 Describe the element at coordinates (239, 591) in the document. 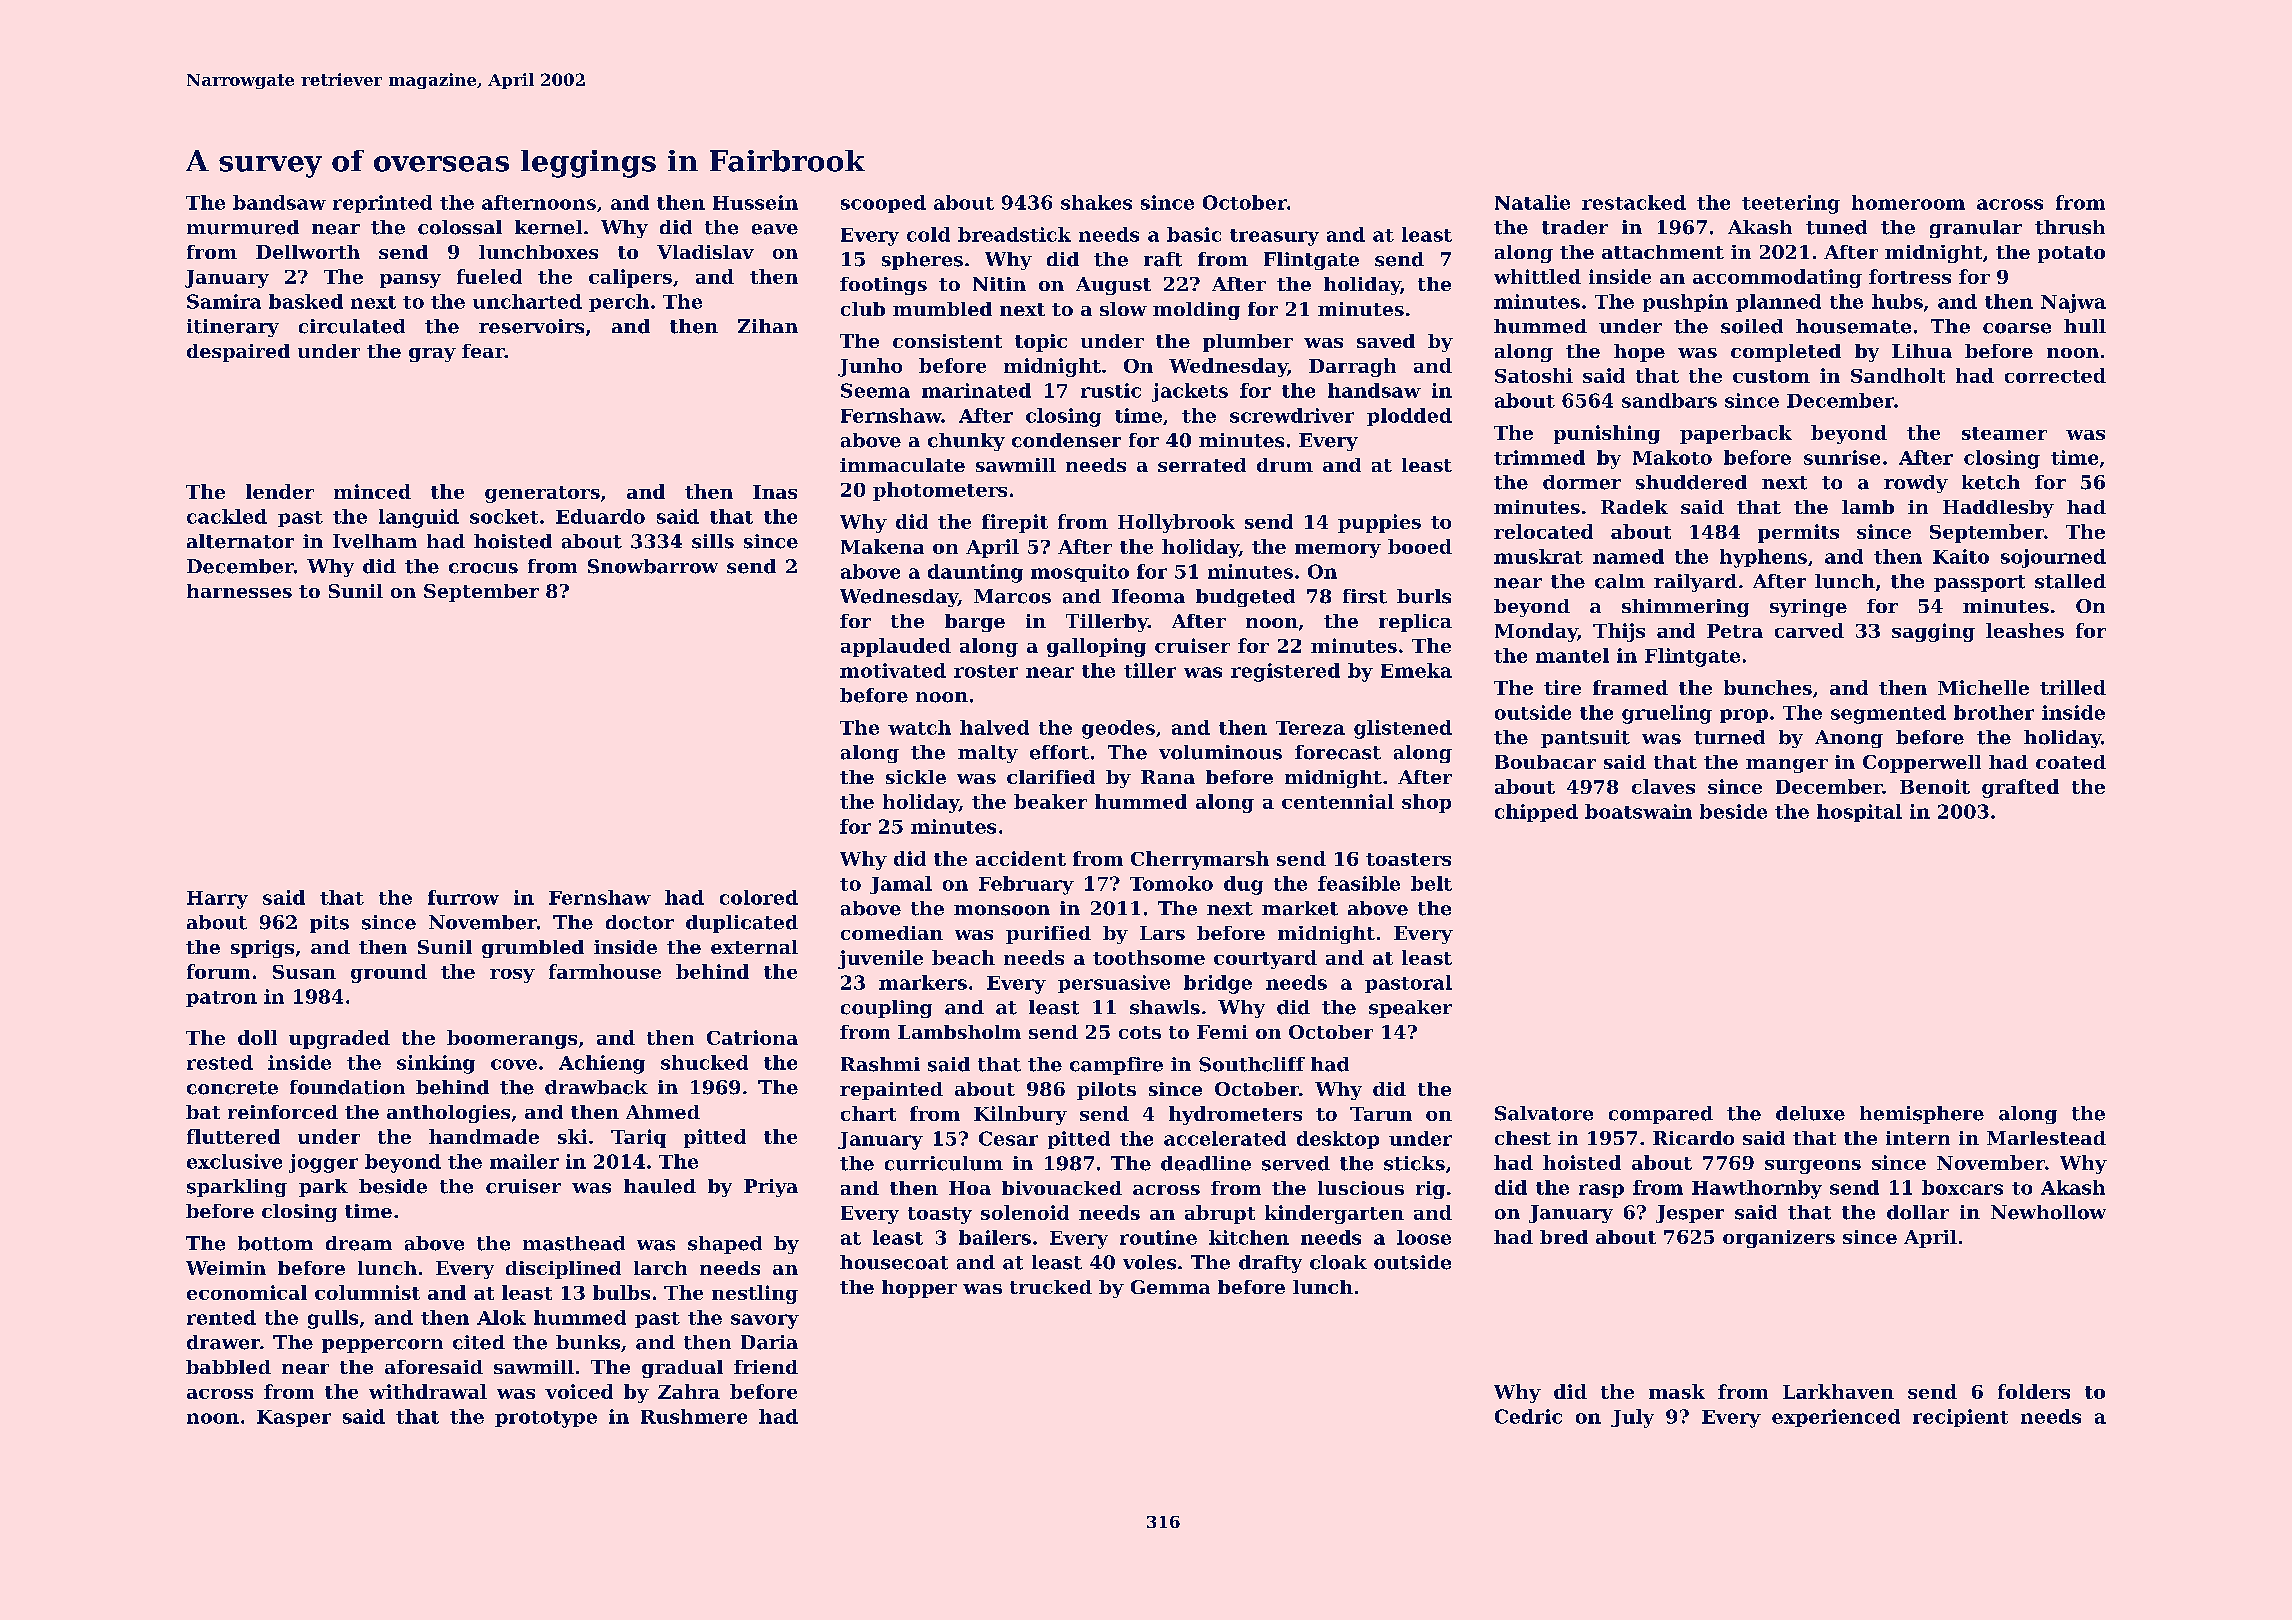

I see `harnesses` at that location.
